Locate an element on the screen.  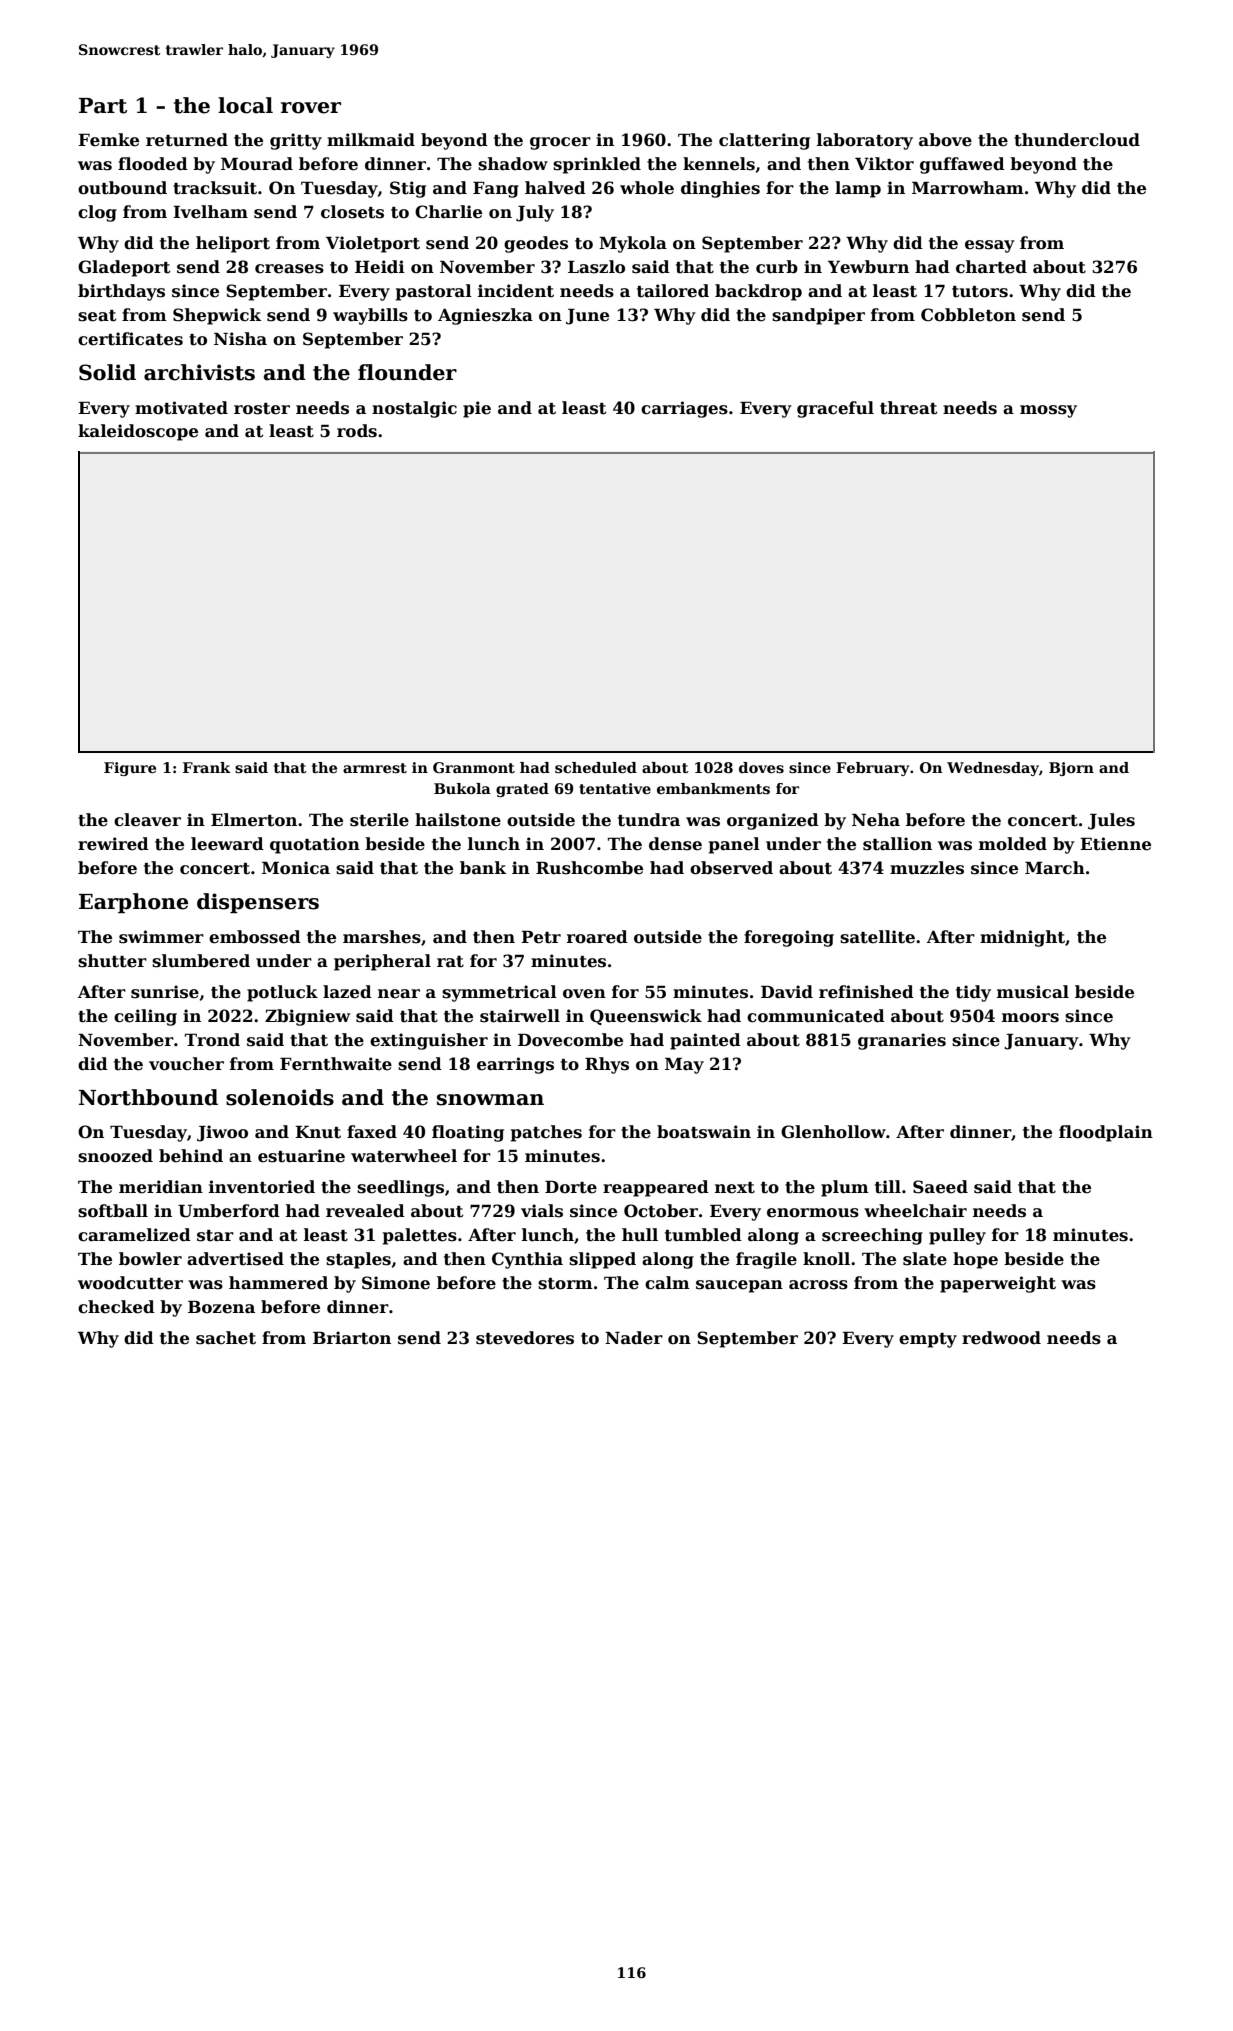
closets is located at coordinates (352, 212).
